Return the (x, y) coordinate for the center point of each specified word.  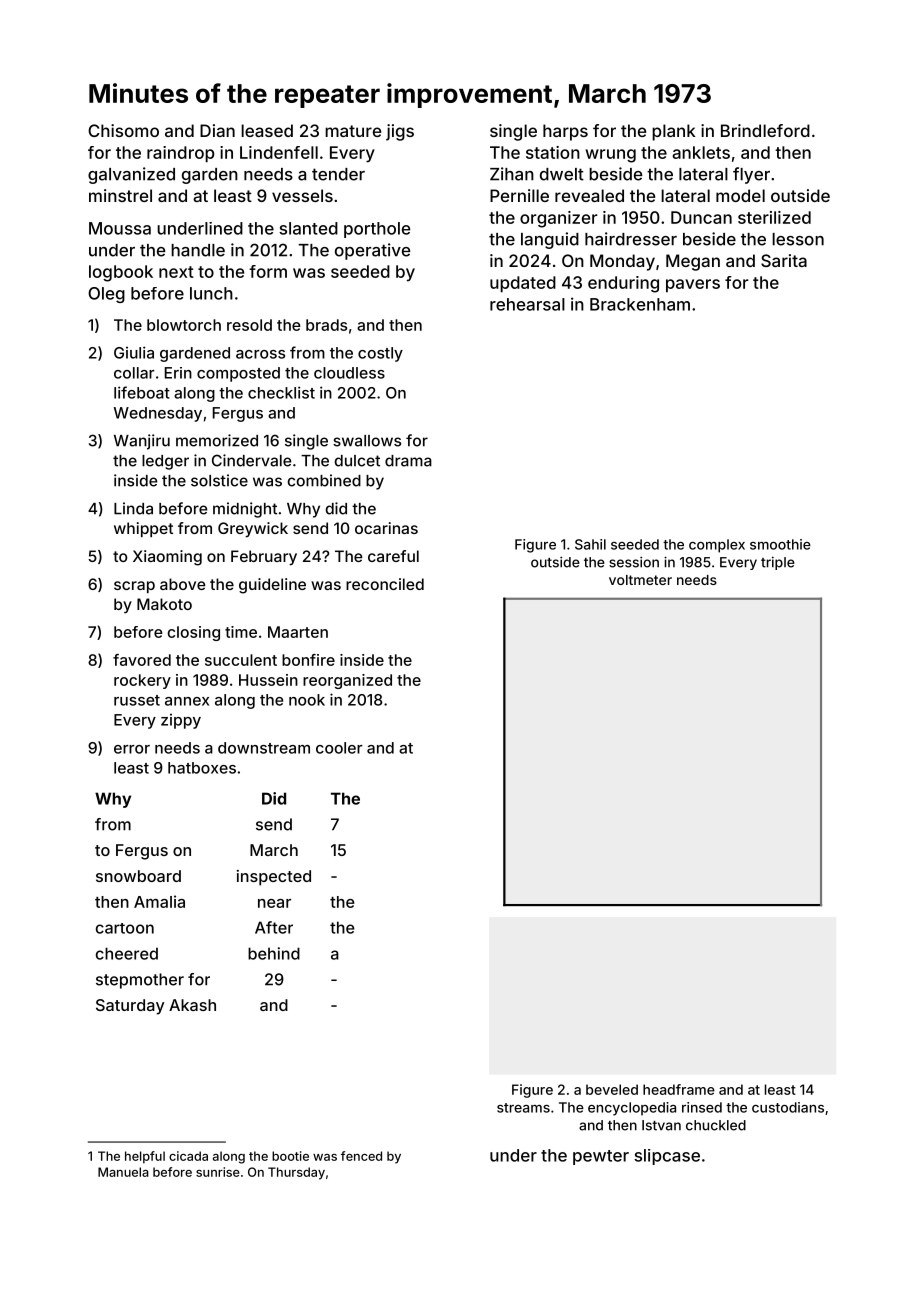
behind (274, 953)
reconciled (385, 584)
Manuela (123, 1172)
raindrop (180, 154)
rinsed (702, 1107)
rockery (142, 681)
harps (565, 132)
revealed (589, 195)
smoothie (780, 544)
